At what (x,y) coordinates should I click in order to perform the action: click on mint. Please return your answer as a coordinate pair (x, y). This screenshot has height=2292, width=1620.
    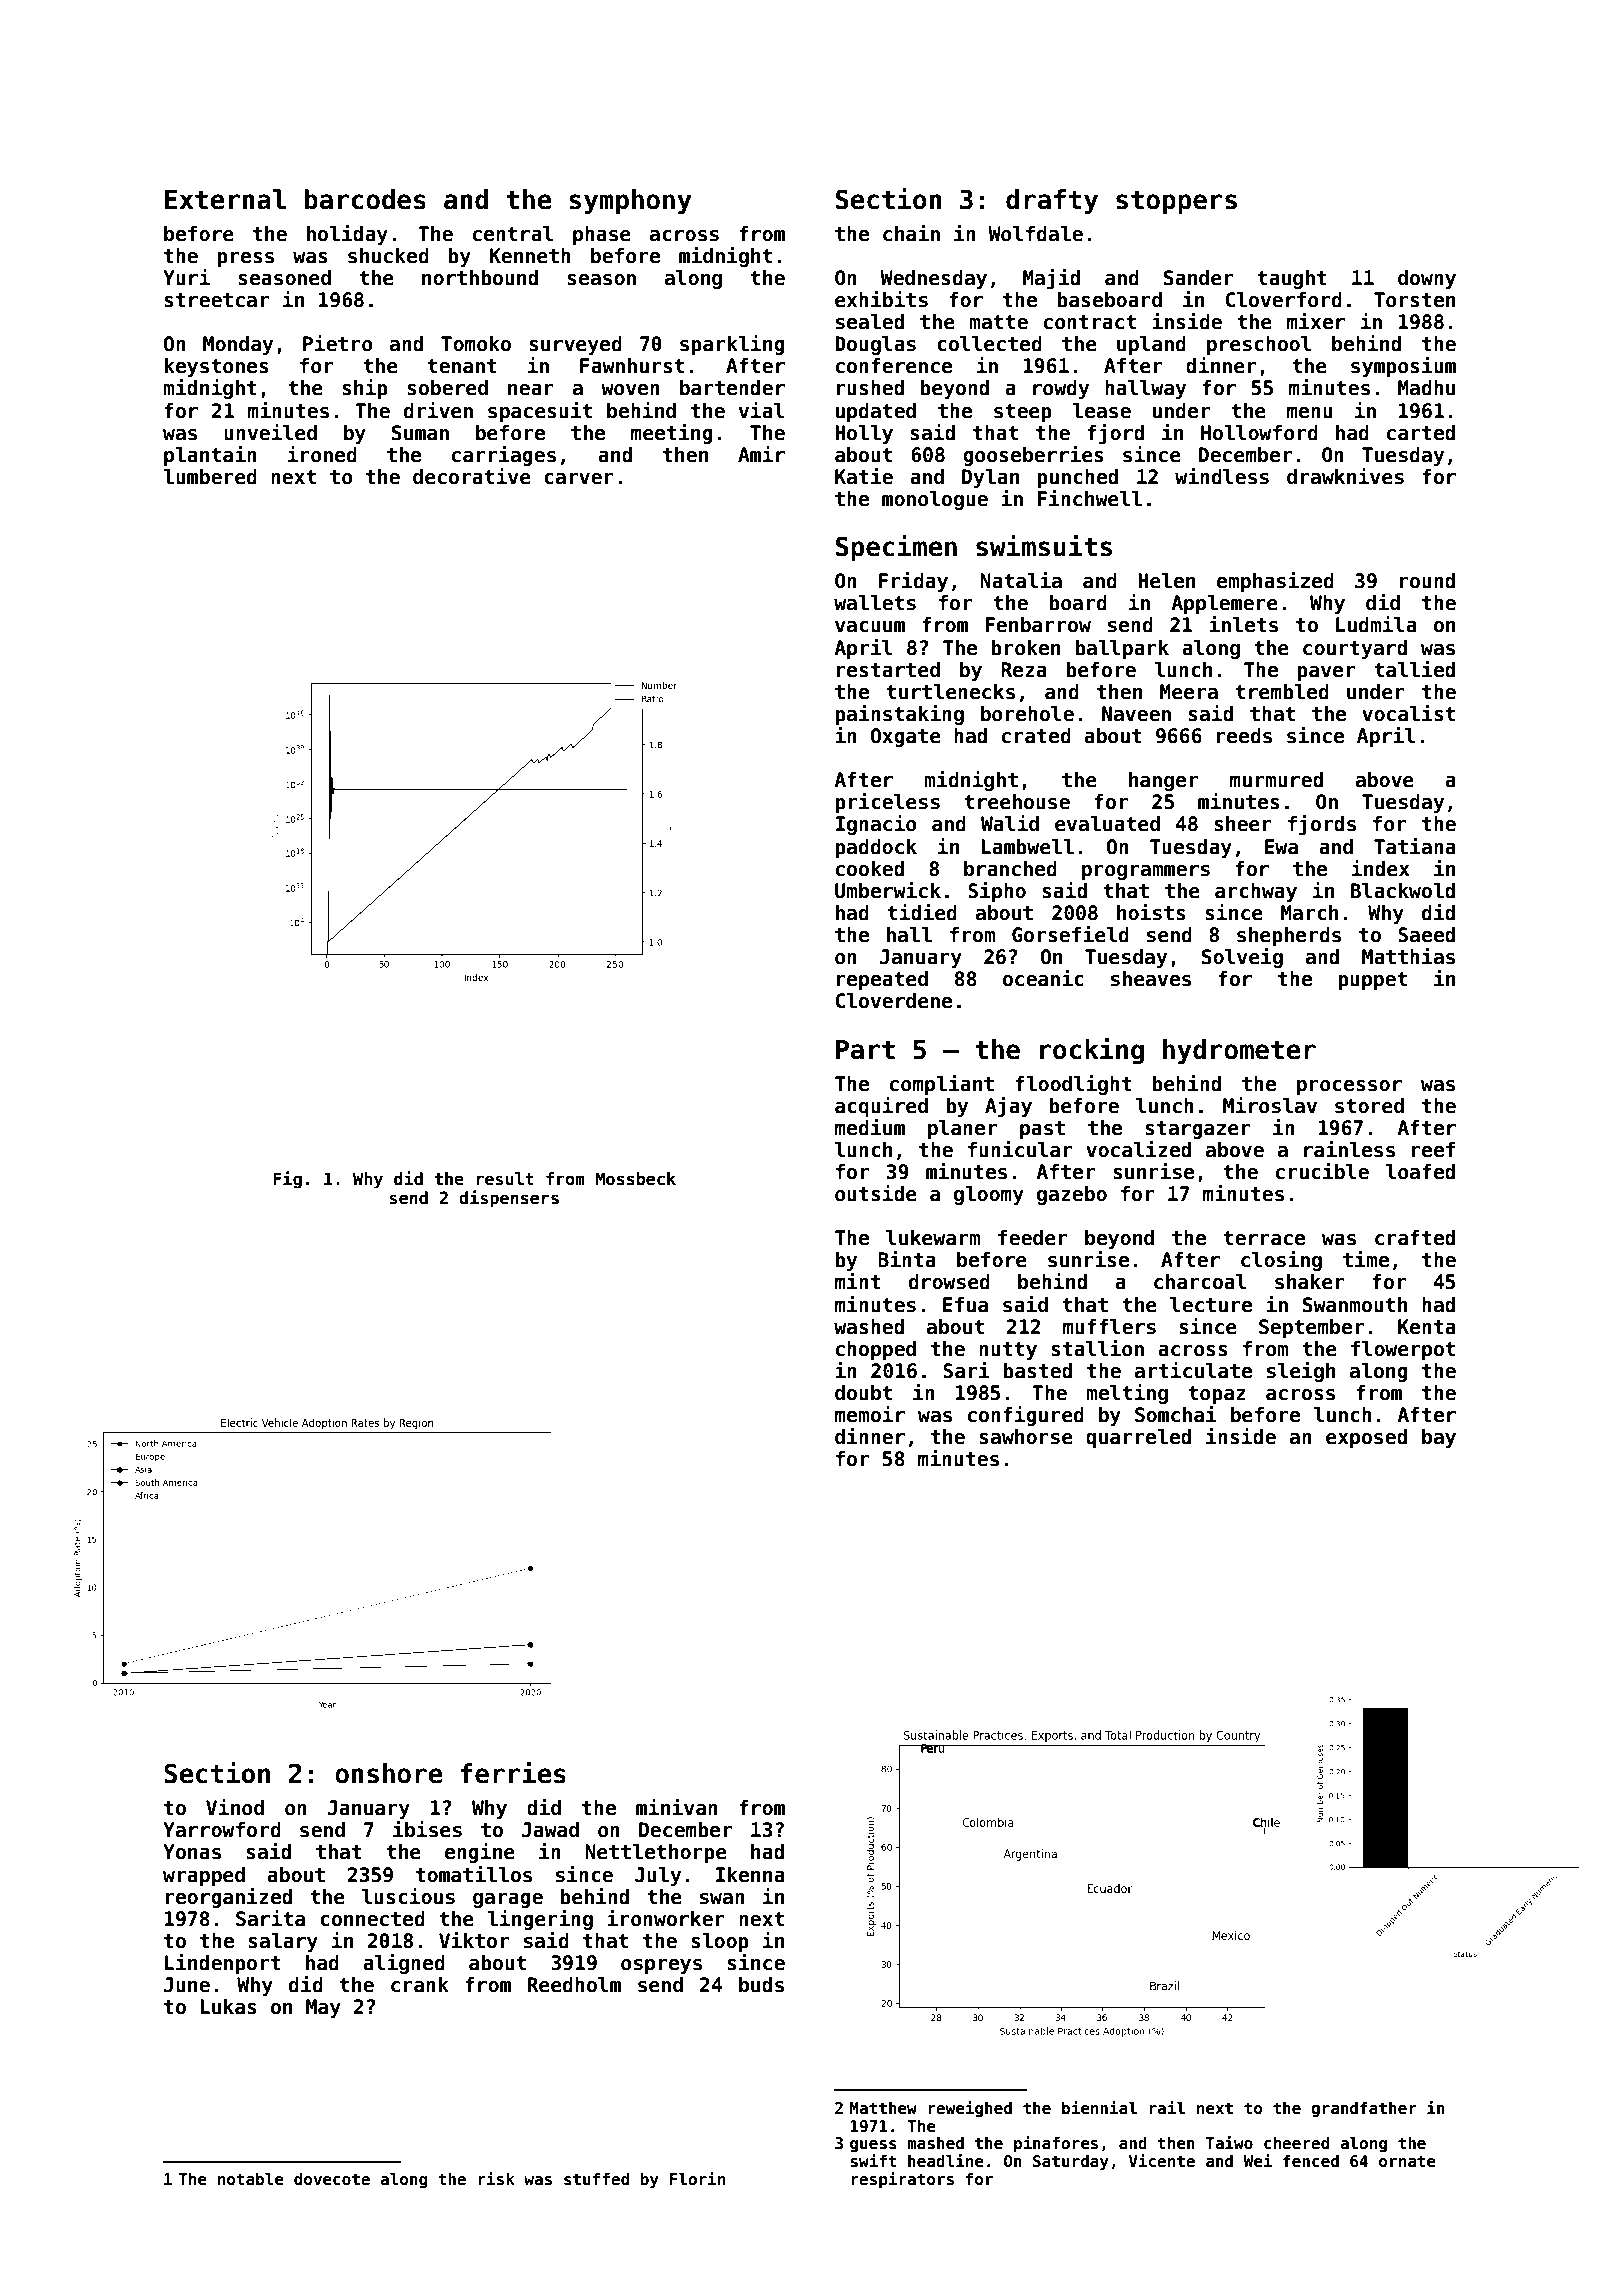
    Looking at the image, I should click on (858, 1281).
